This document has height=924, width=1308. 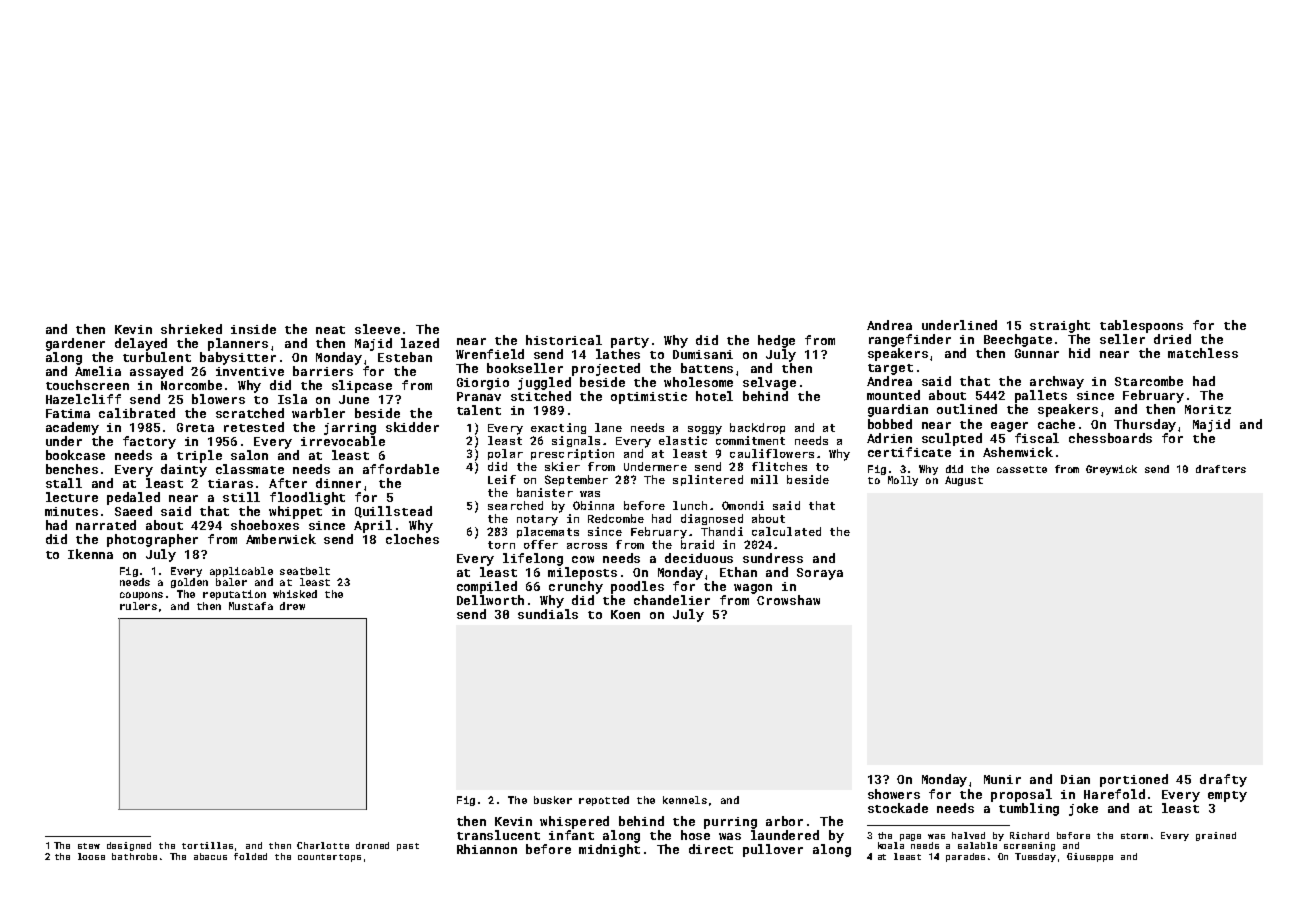 I want to click on lazed, so click(x=420, y=343).
